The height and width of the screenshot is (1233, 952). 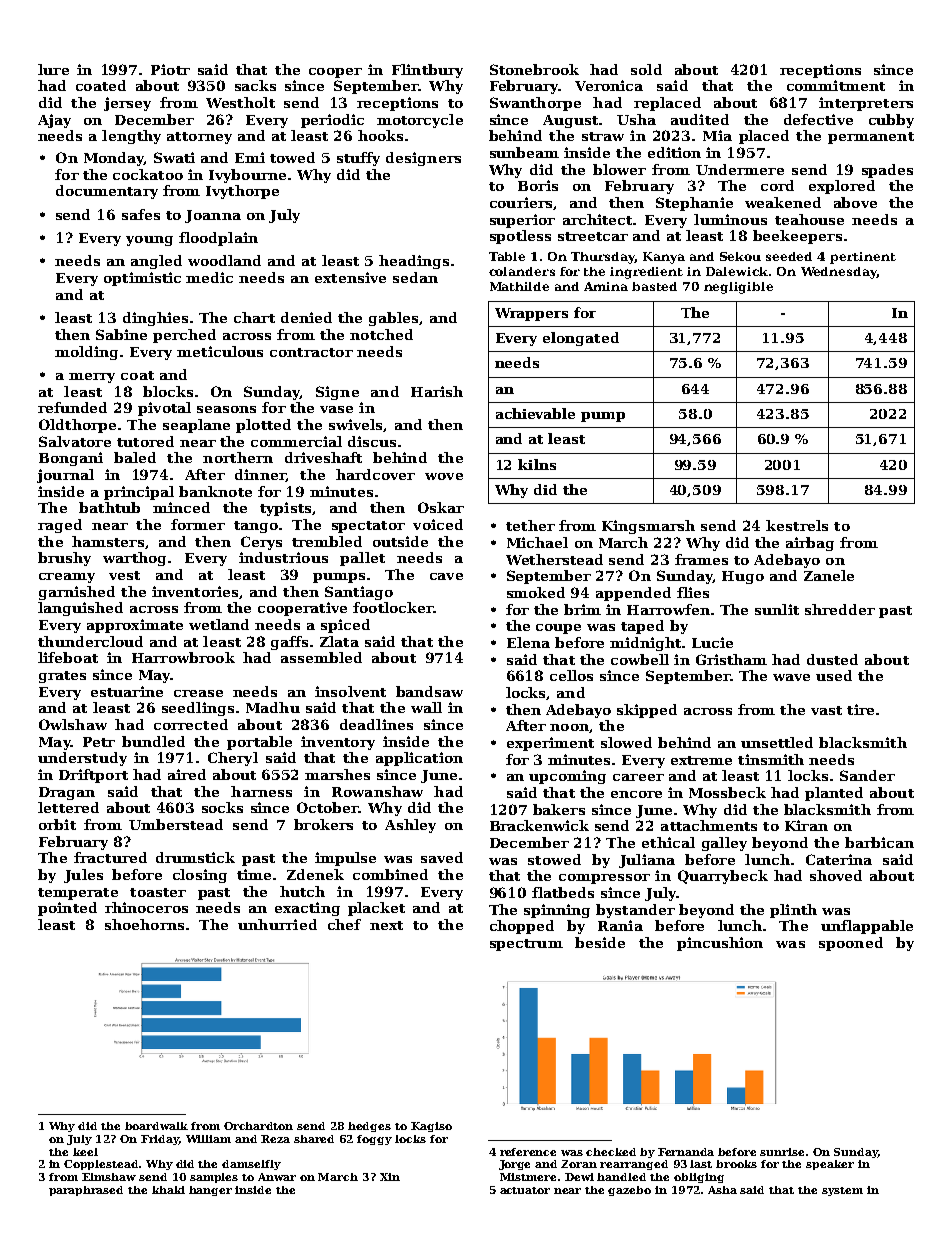 I want to click on Anwar, so click(x=277, y=1177).
